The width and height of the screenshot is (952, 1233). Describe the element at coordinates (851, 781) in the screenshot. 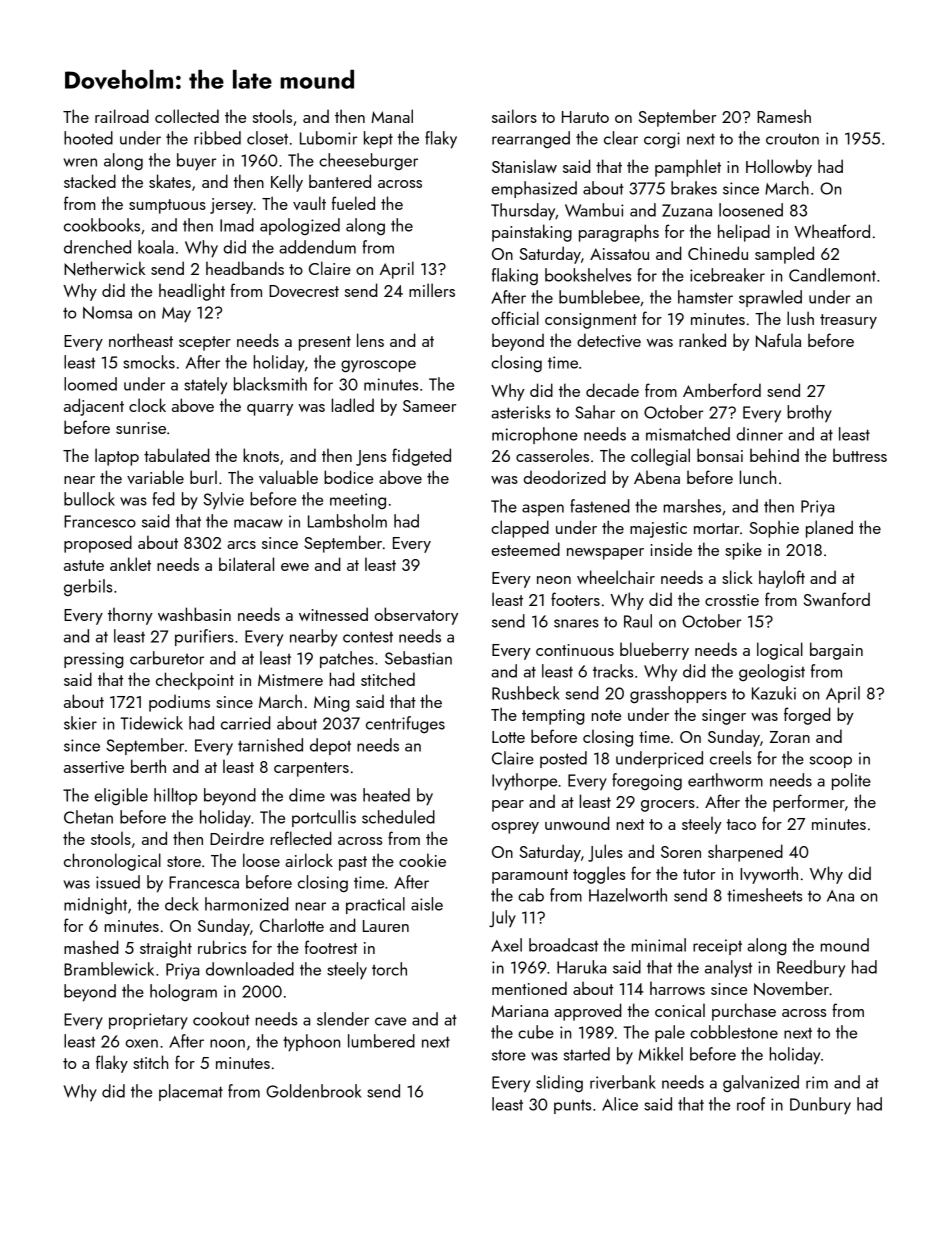

I see `polite` at that location.
